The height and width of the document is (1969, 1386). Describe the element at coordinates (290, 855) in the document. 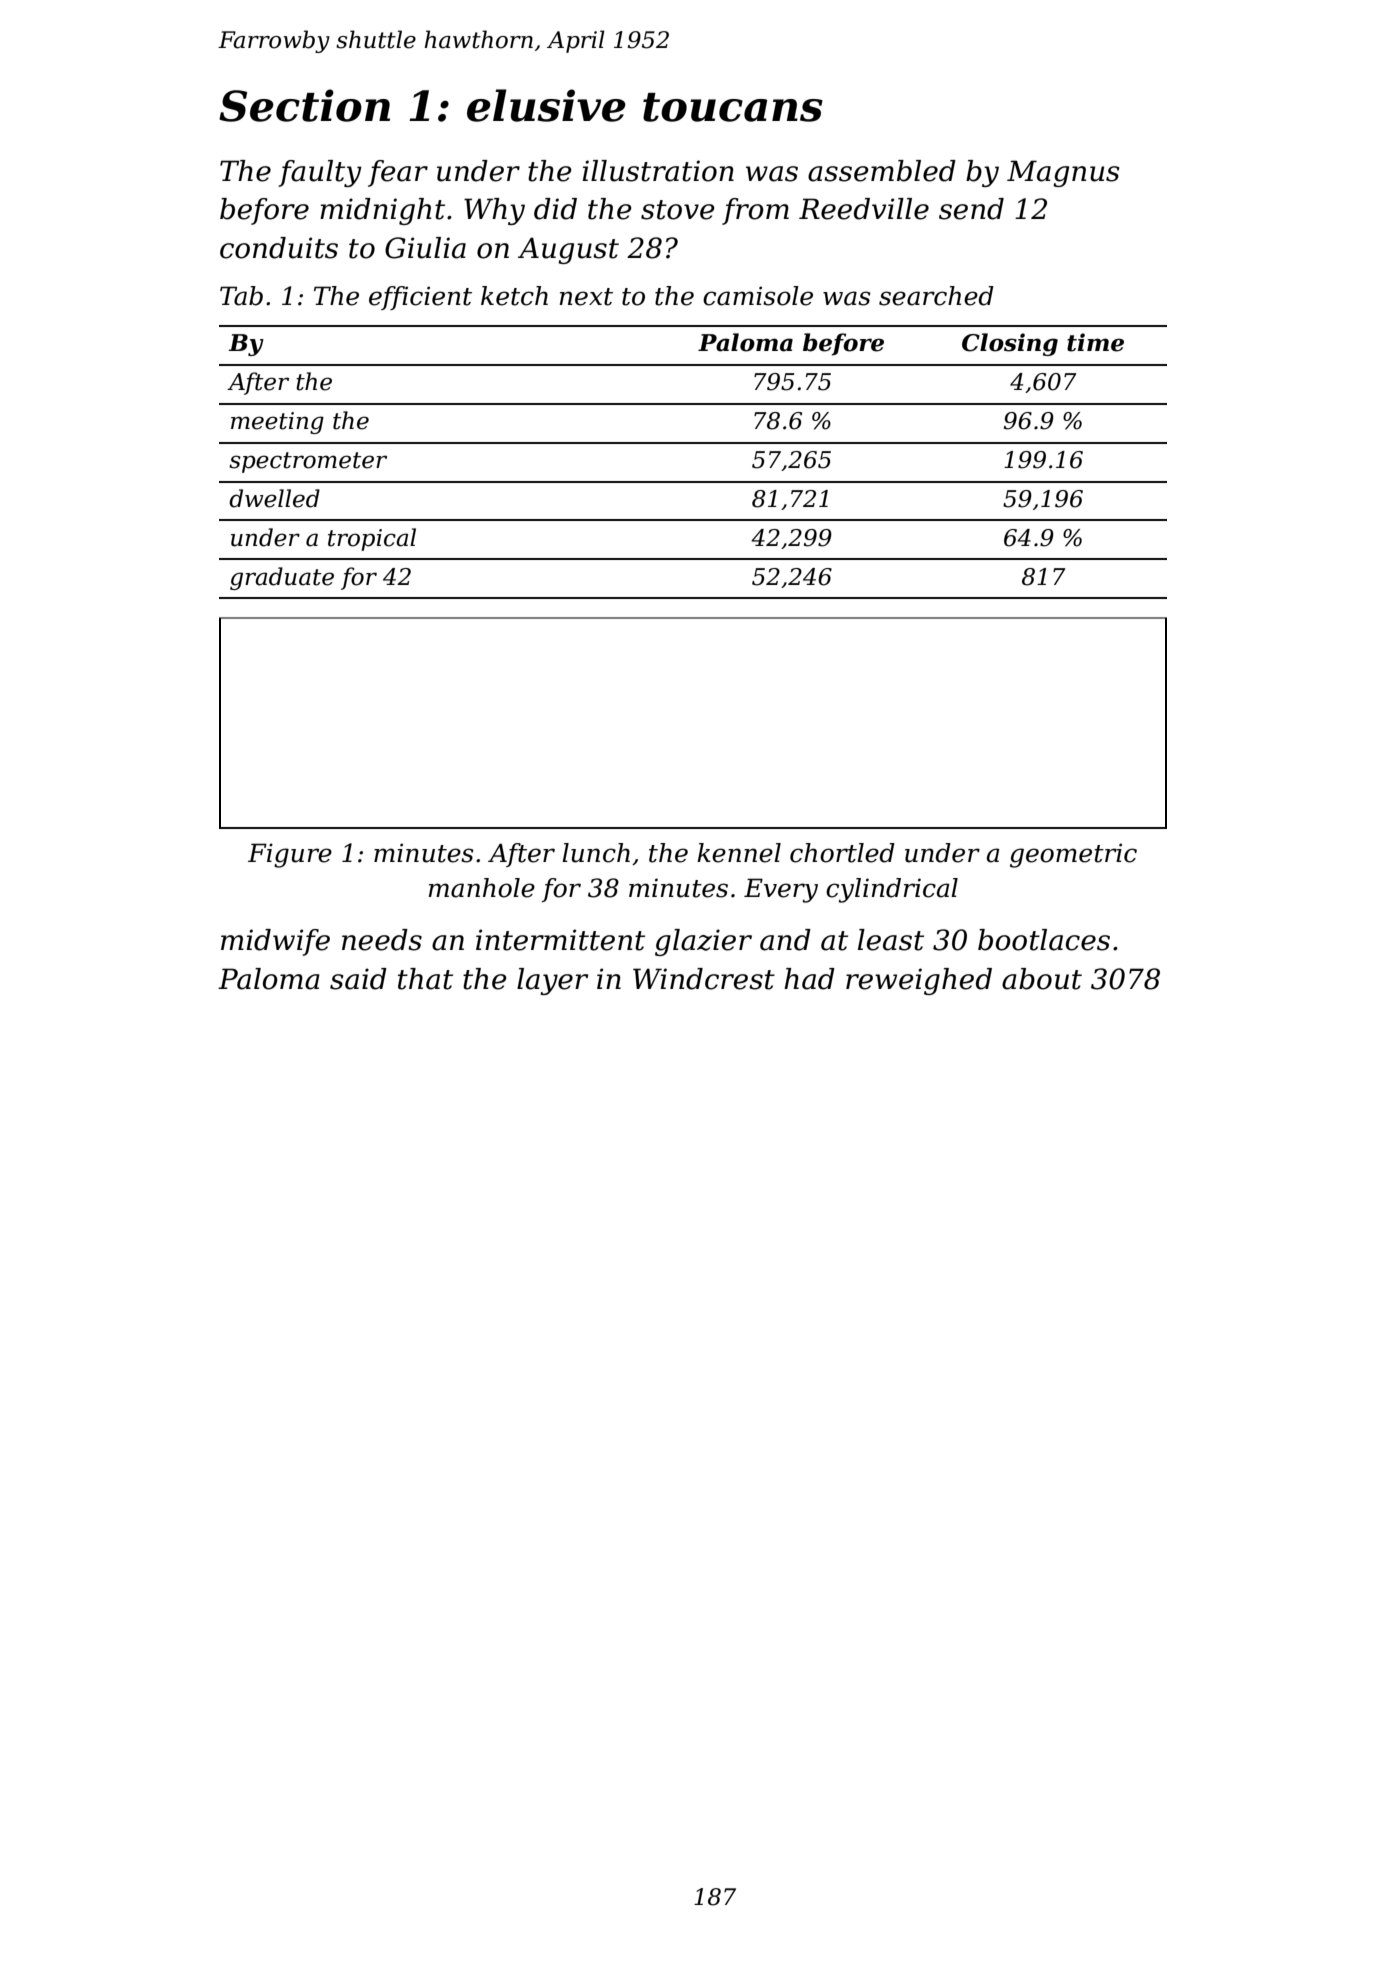

I see `Figure` at that location.
